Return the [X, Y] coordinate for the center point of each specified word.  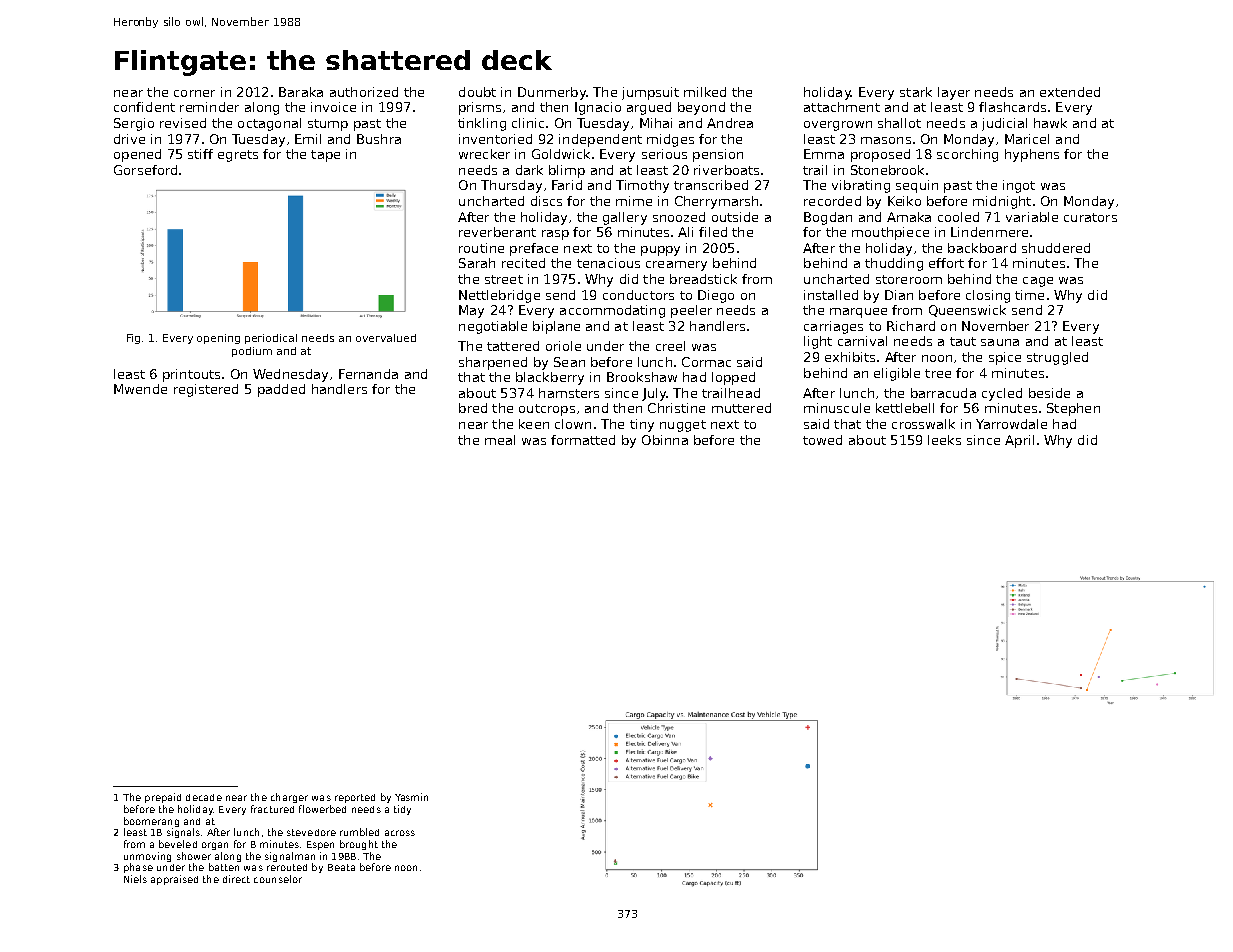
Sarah [477, 263]
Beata [341, 867]
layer [954, 93]
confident [144, 107]
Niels [135, 879]
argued [649, 108]
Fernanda [368, 374]
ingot [1019, 186]
